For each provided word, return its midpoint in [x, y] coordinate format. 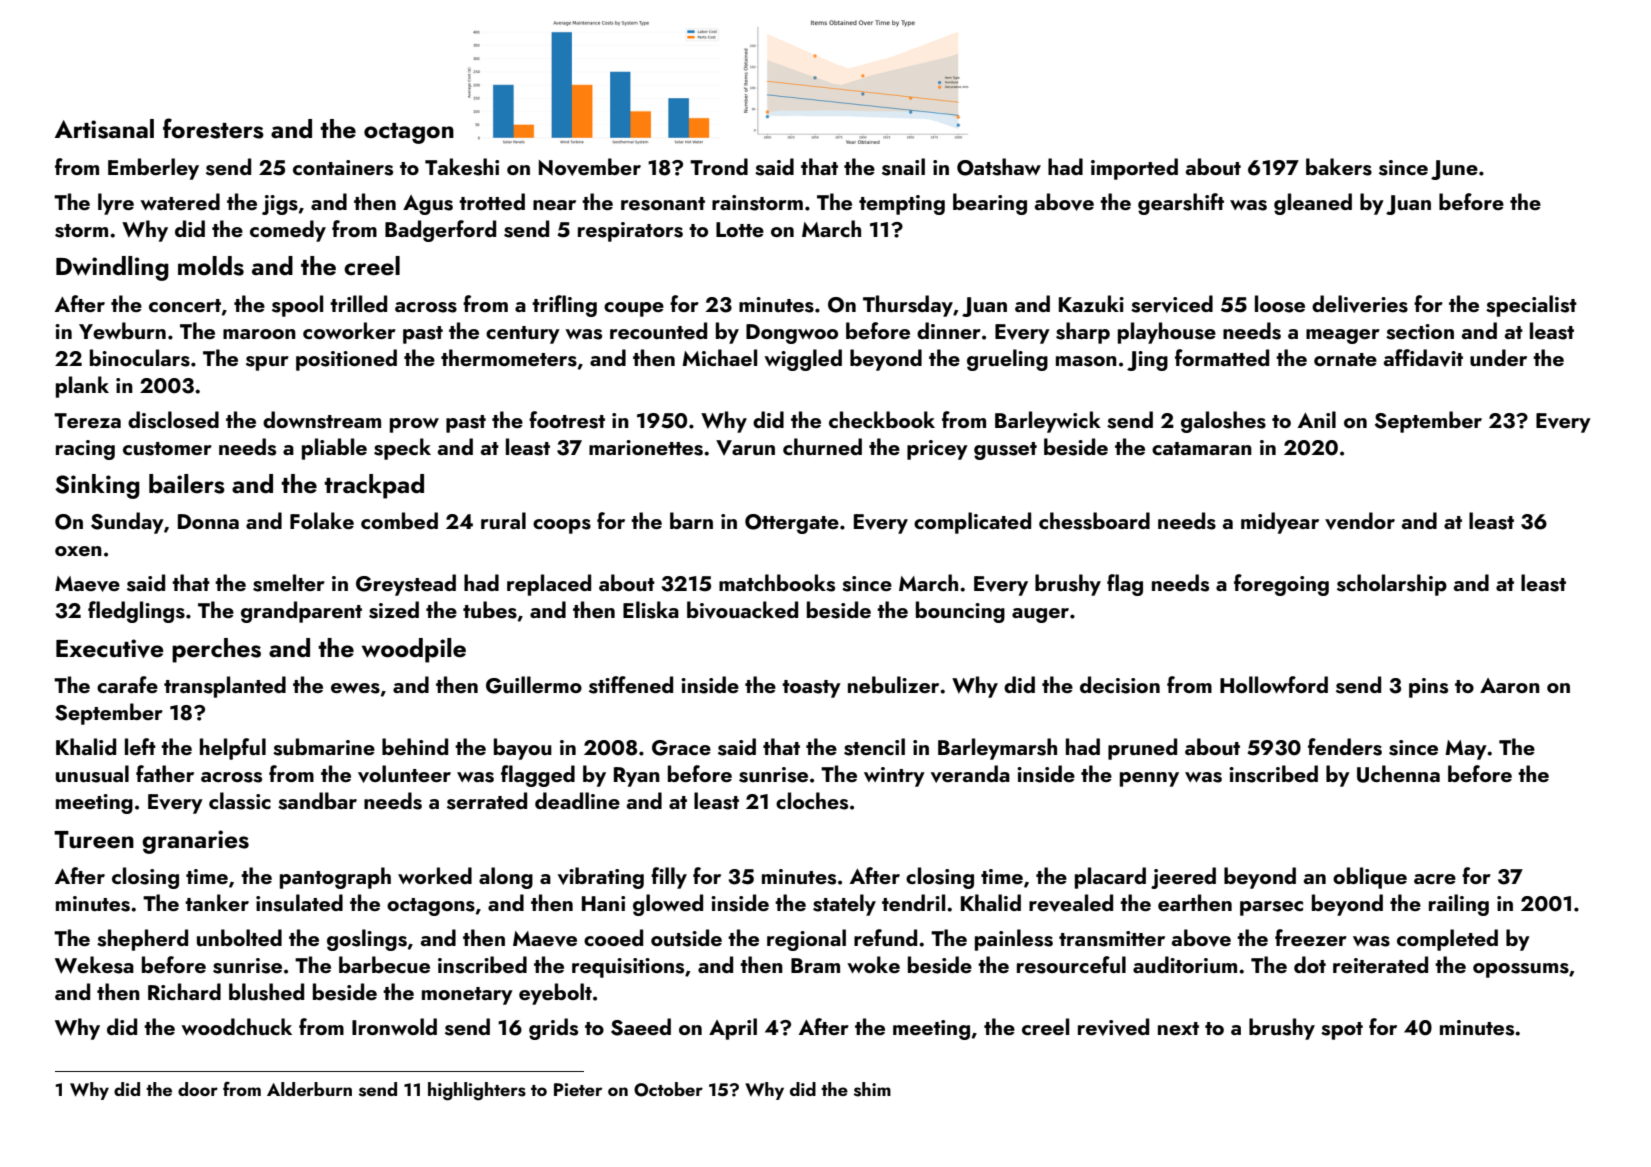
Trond [719, 166]
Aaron [1510, 685]
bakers [1339, 167]
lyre [116, 204]
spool [297, 306]
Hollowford [1274, 684]
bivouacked [742, 610]
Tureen [94, 840]
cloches [812, 801]
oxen [78, 551]
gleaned [1313, 204]
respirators [630, 232]
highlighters [477, 1091]
